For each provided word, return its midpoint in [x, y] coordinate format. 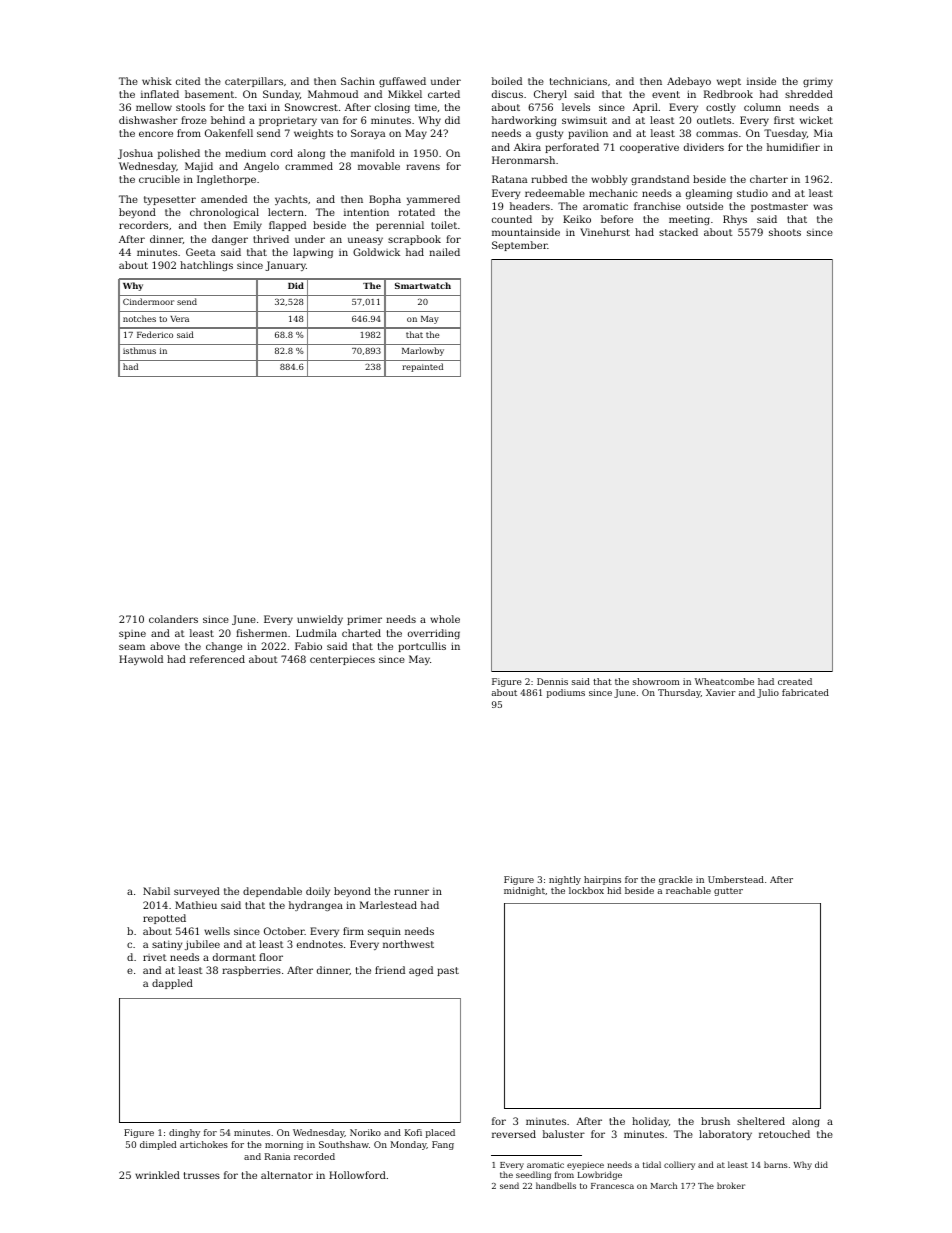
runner [411, 892]
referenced [217, 659]
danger [230, 240]
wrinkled [157, 1175]
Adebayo [689, 82]
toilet [444, 225]
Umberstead [736, 879]
